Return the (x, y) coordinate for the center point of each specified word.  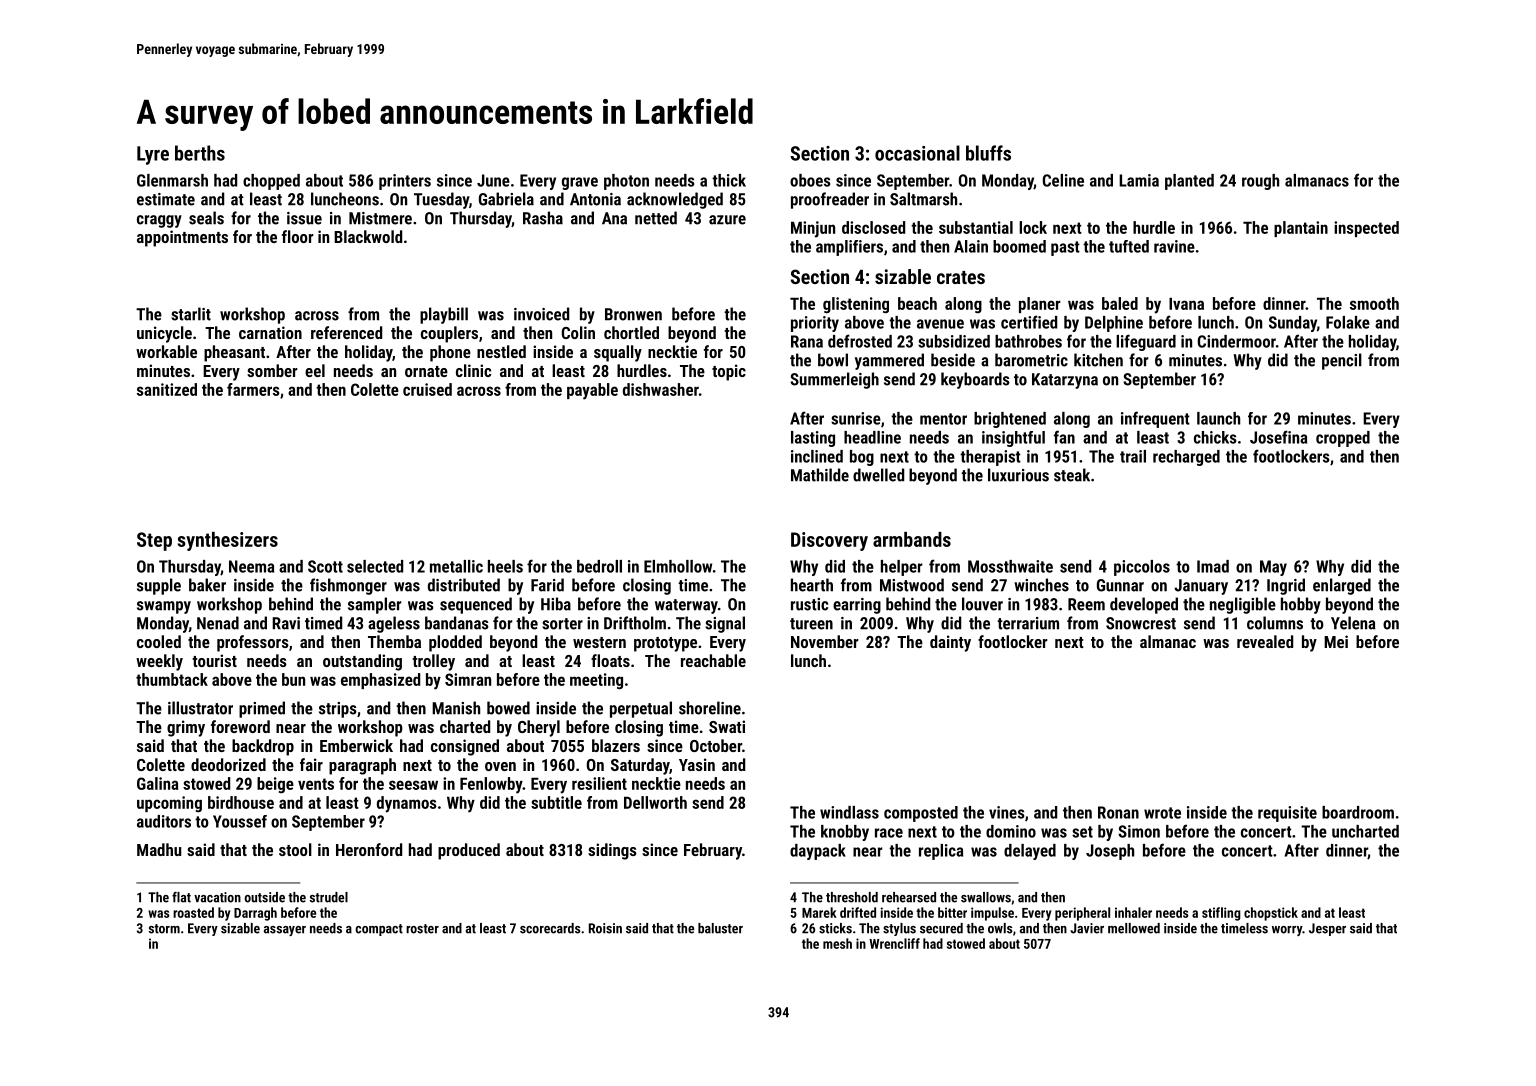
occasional (917, 153)
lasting (813, 439)
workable (166, 351)
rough (1260, 182)
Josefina (1278, 437)
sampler (375, 605)
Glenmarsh (172, 180)
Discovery (829, 541)
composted (921, 814)
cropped (1343, 439)
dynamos (407, 804)
